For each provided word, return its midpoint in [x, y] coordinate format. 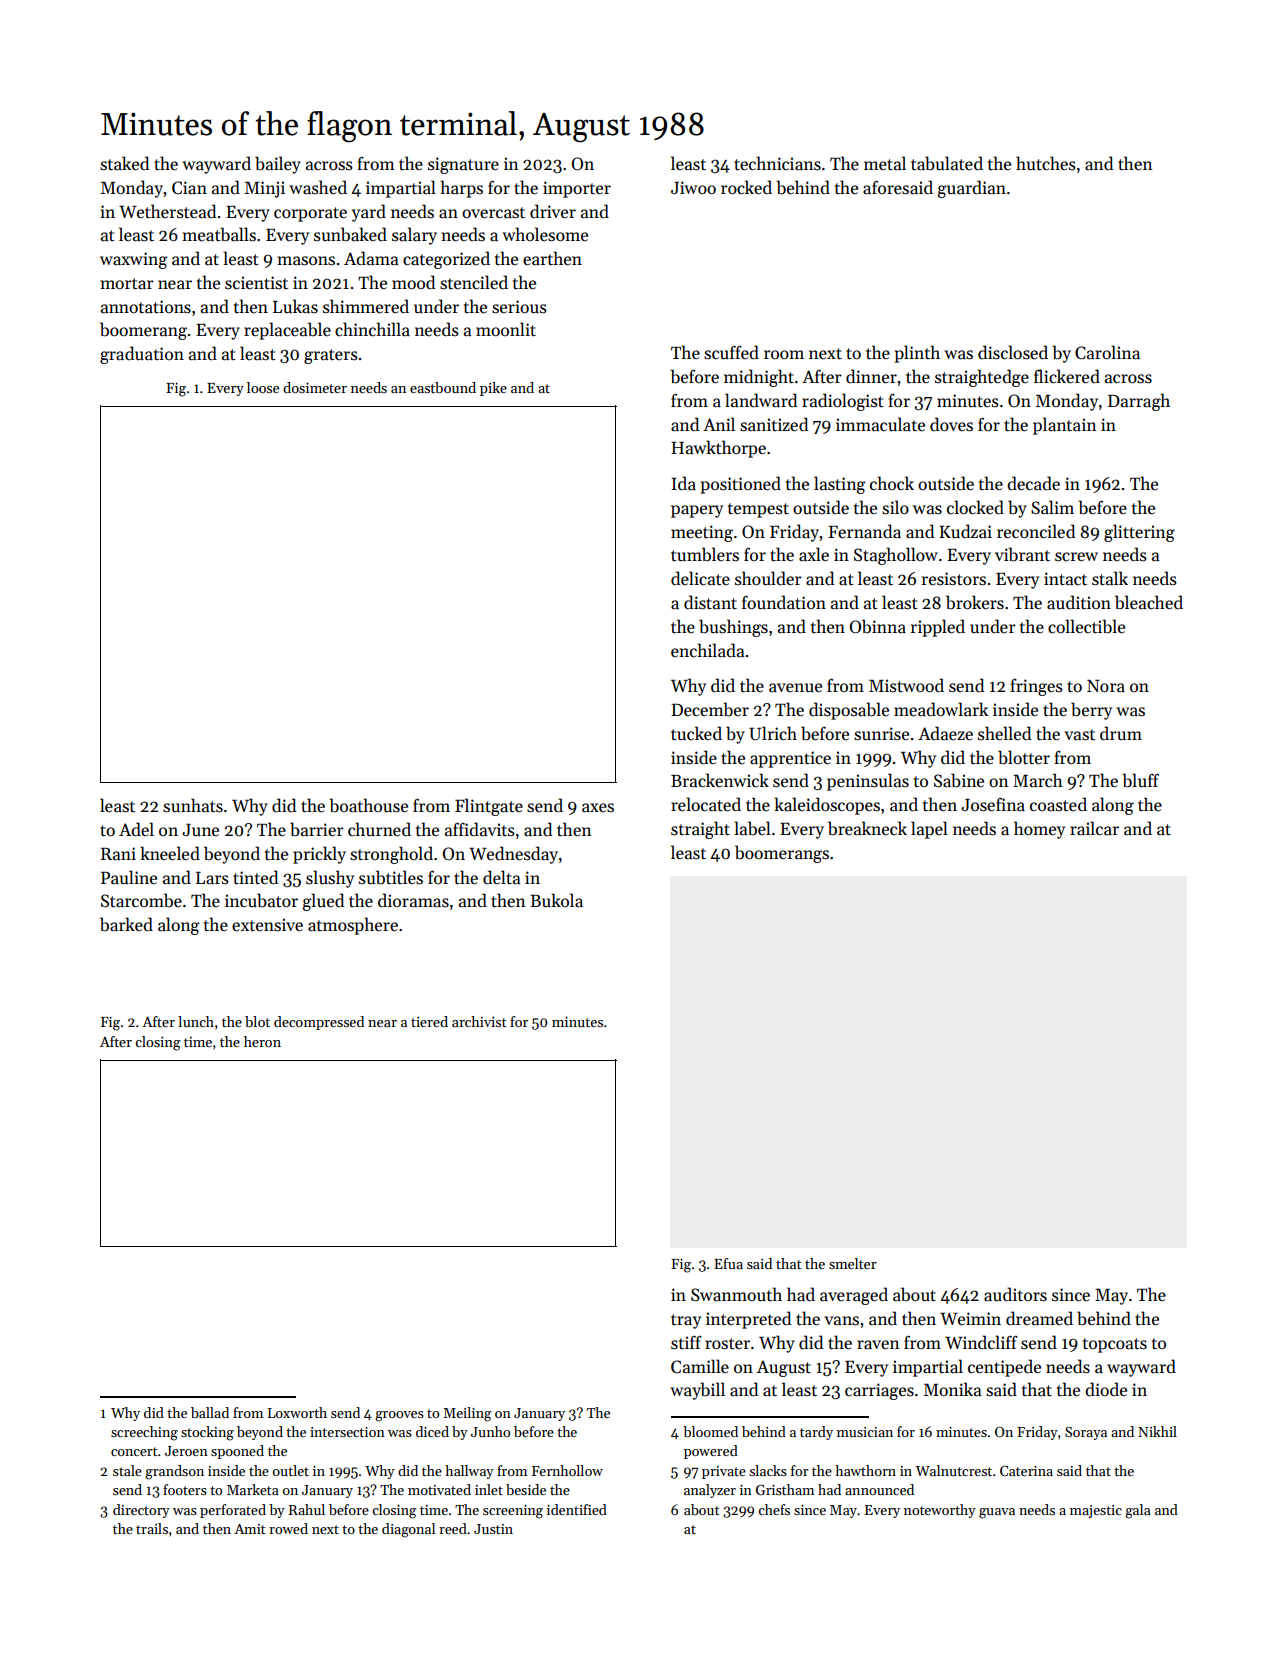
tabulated [947, 163]
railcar [1094, 828]
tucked [696, 733]
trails [152, 1528]
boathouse [368, 805]
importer [577, 189]
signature [463, 165]
